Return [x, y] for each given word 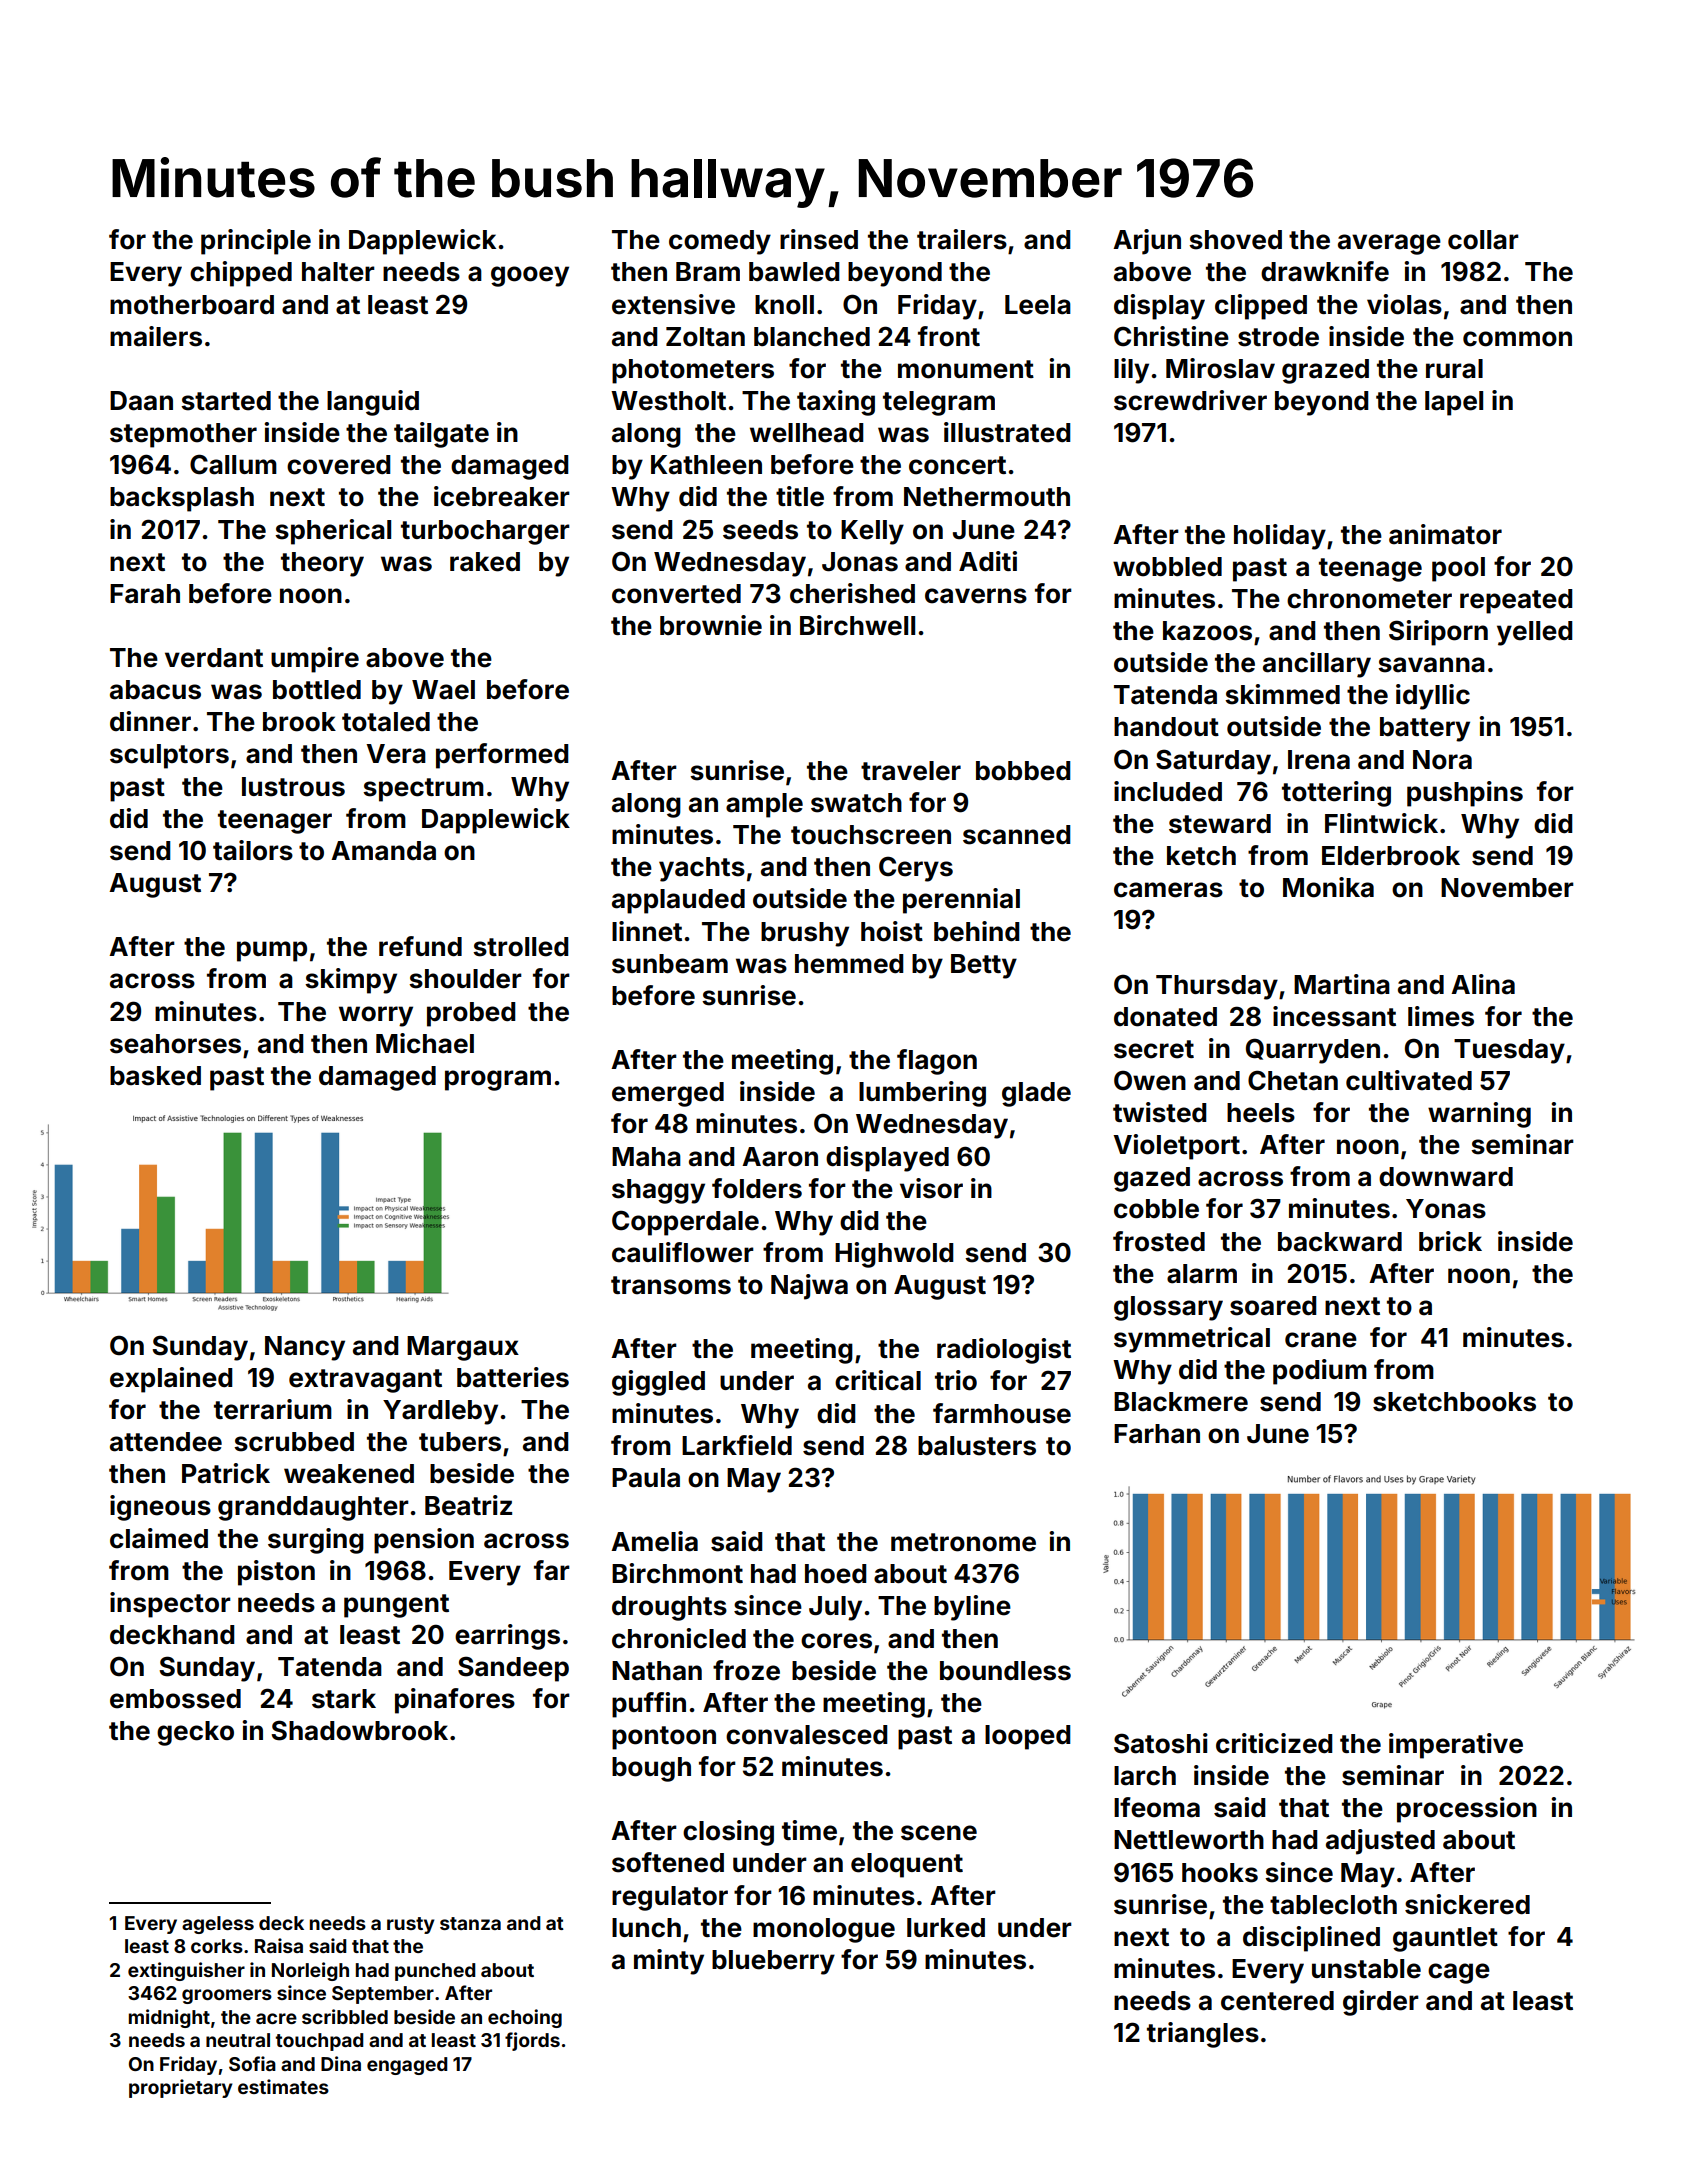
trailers [962, 239]
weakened [349, 1474]
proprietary [181, 2088]
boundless [1005, 1671]
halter [338, 272]
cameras [1168, 890]
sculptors [169, 756]
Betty [984, 966]
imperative [1456, 1746]
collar [1483, 240]
